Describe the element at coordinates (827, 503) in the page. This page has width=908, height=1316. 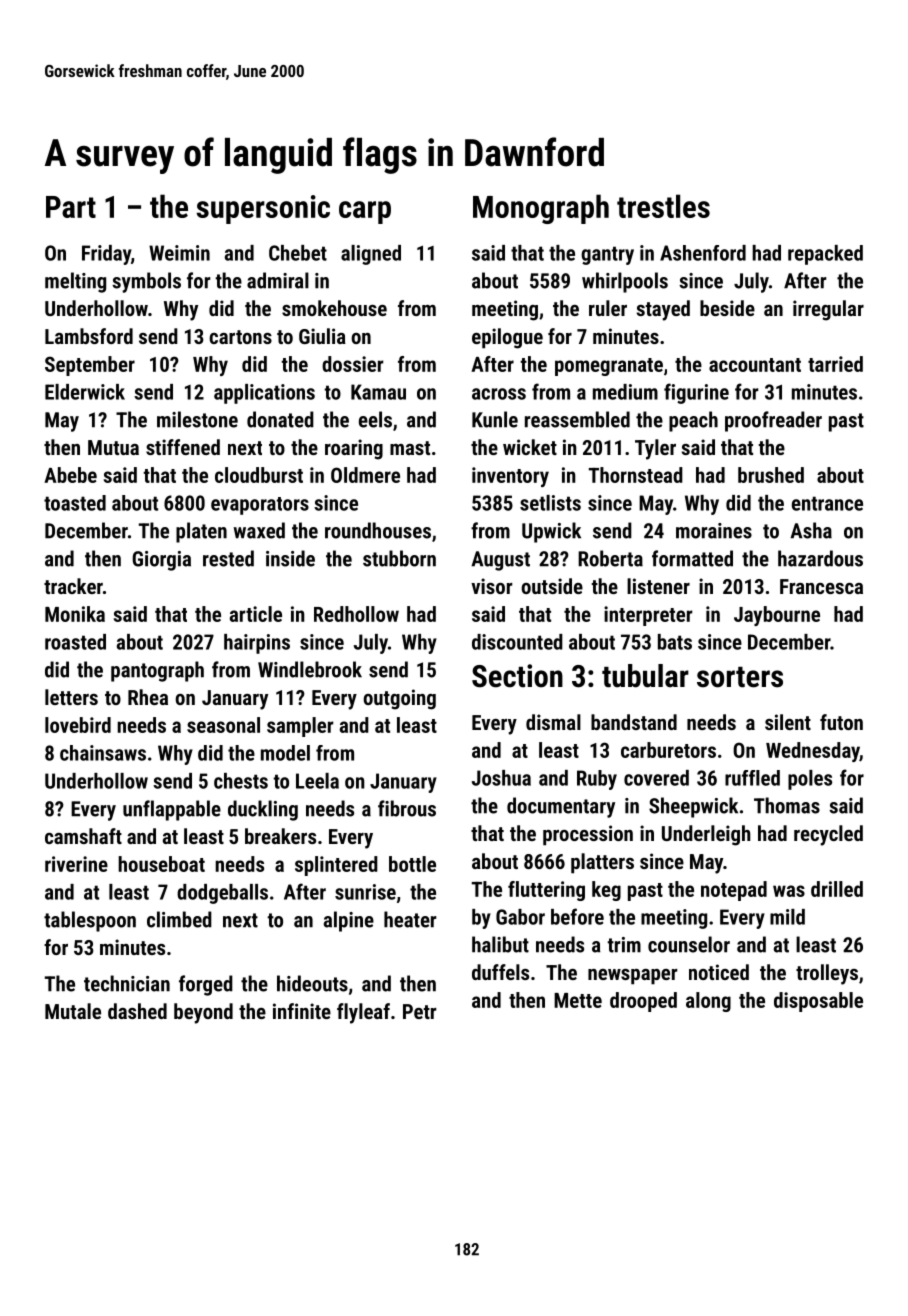
I see `entrance` at that location.
